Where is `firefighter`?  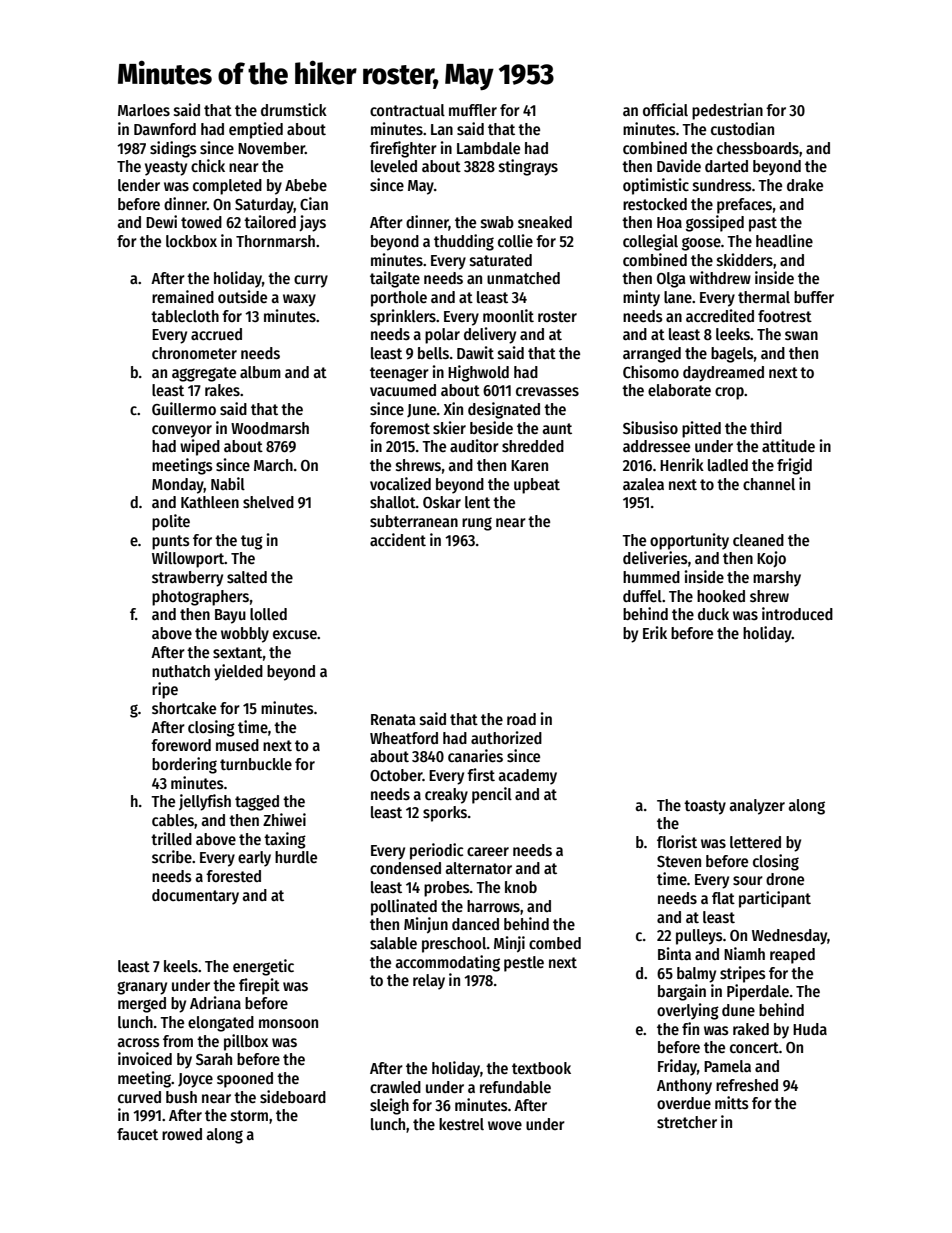 firefighter is located at coordinates (403, 149).
